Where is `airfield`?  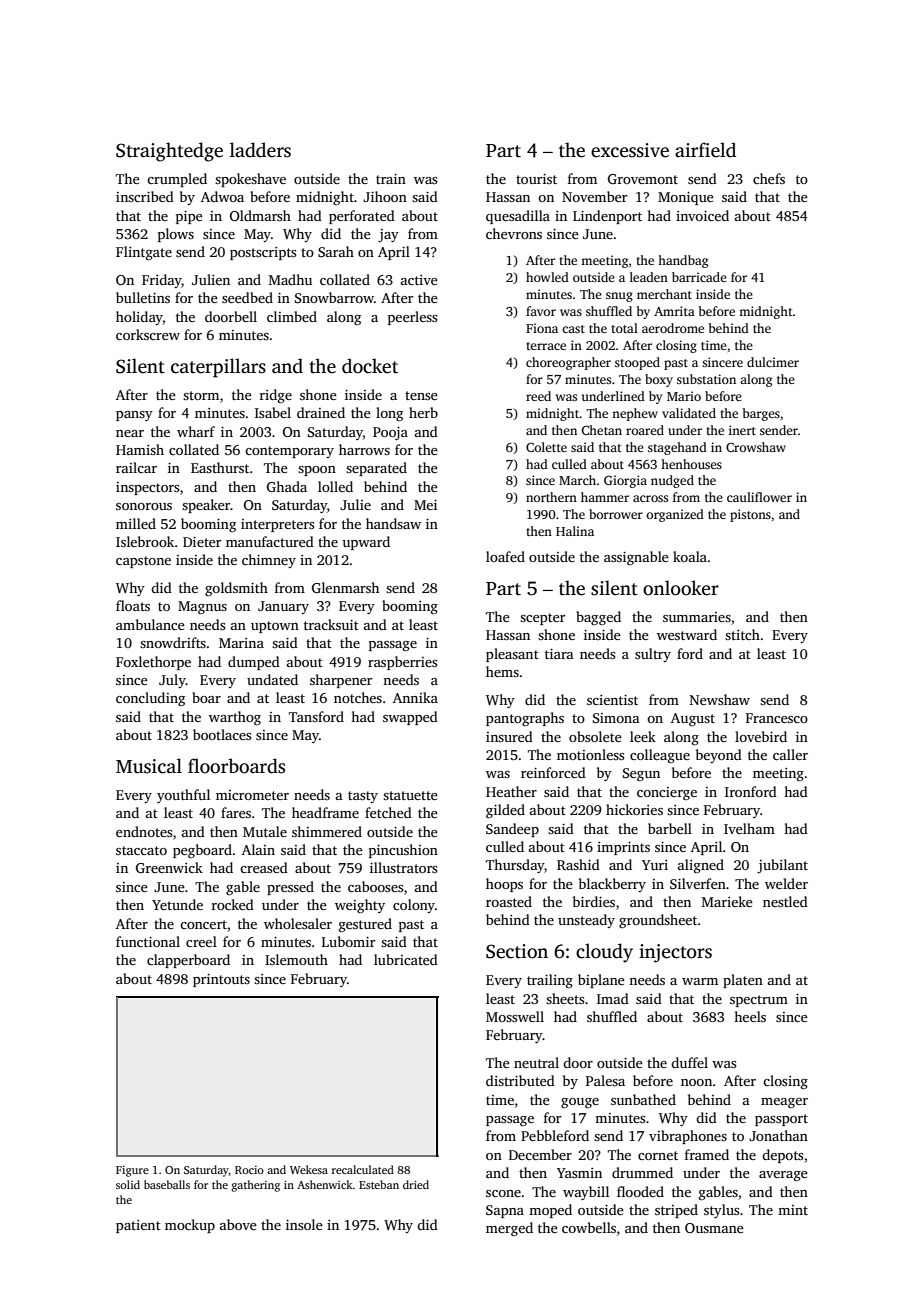 airfield is located at coordinates (705, 150).
